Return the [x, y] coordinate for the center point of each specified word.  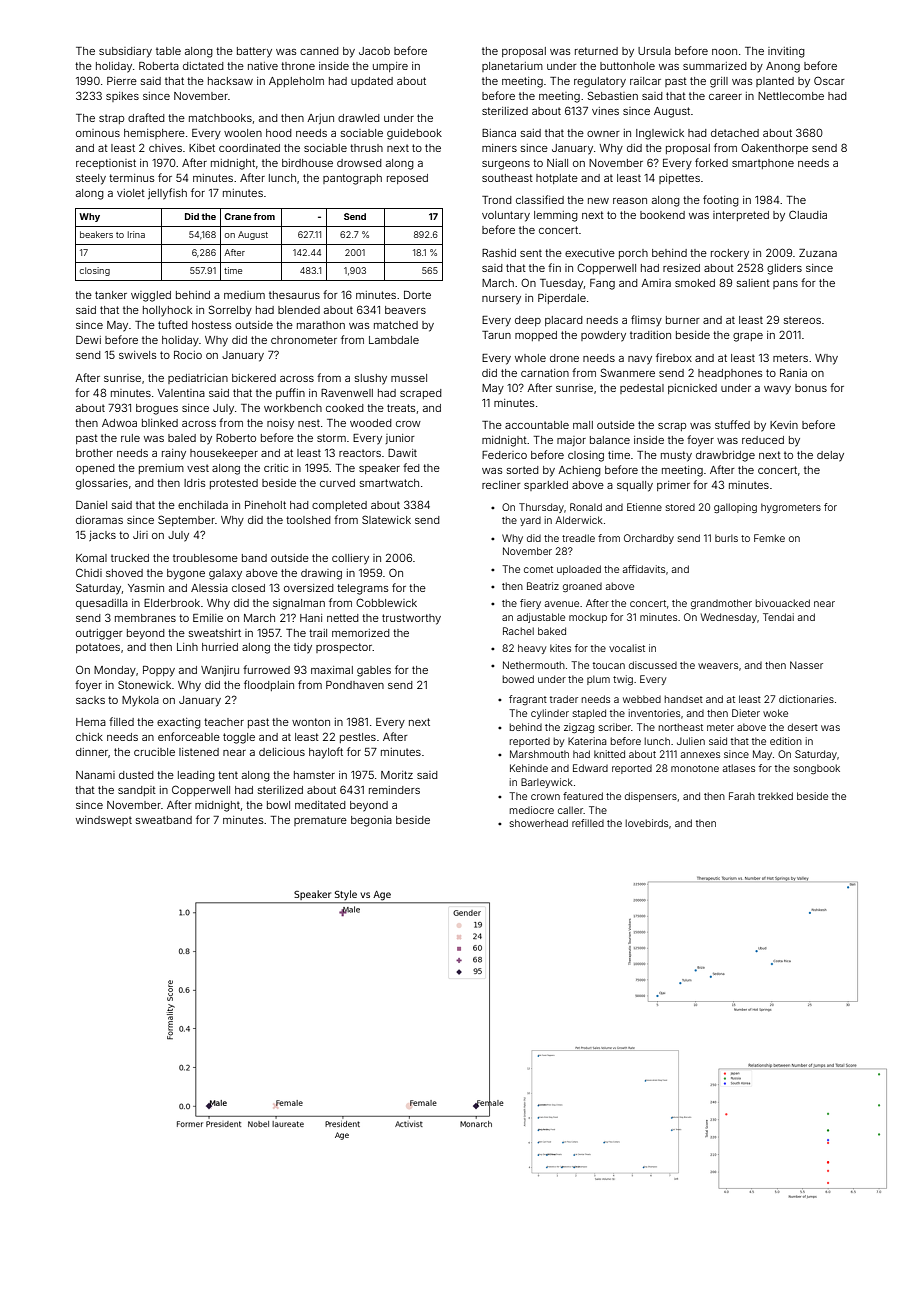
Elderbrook [172, 603]
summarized [715, 66]
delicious [282, 752]
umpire [390, 67]
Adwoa [119, 423]
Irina [136, 234]
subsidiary [125, 52]
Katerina [587, 741]
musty [676, 456]
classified [540, 199]
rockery [730, 254]
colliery [350, 559]
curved [337, 483]
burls [726, 538]
